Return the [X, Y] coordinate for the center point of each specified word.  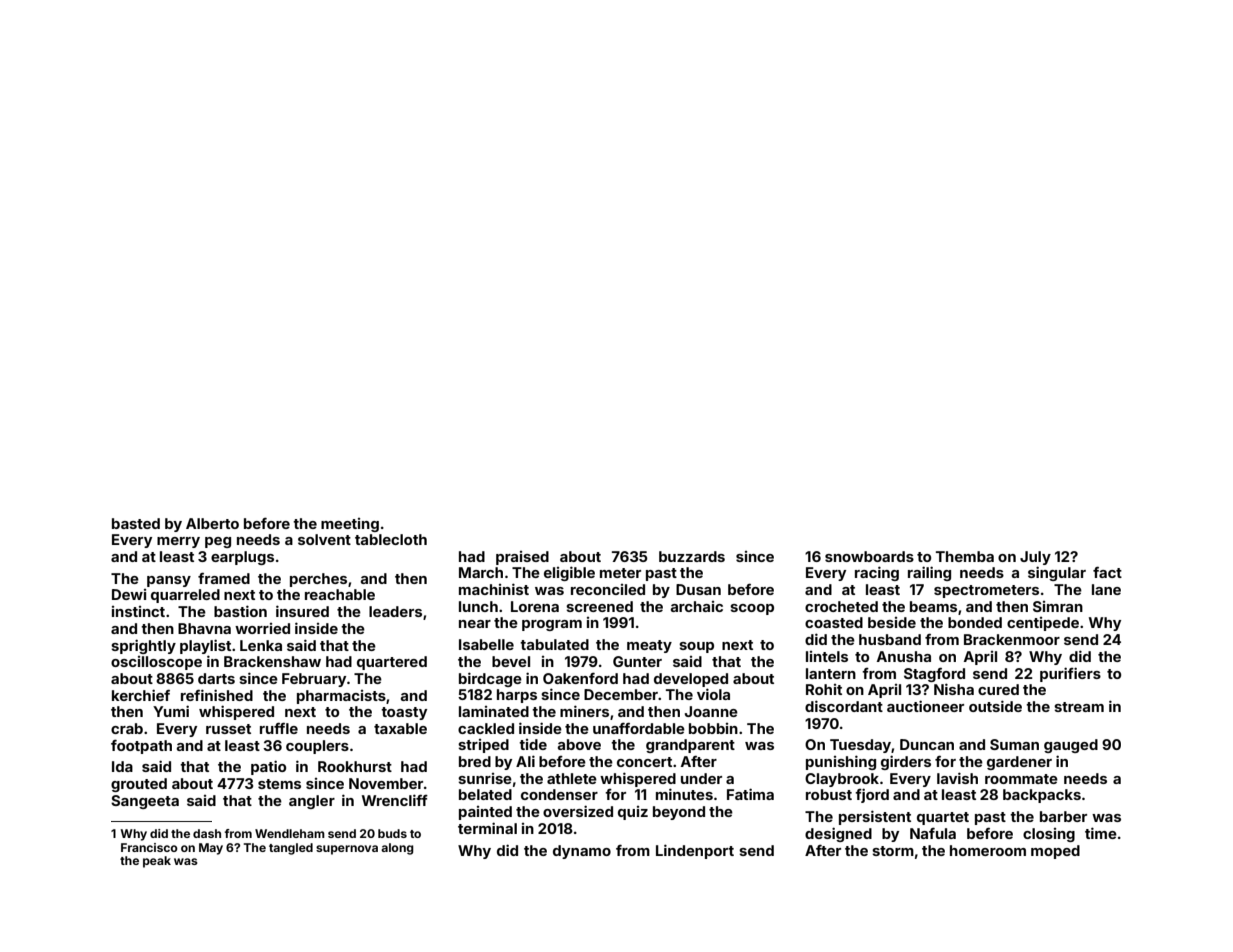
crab [127, 728]
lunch [478, 606]
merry [178, 542]
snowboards [869, 556]
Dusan [698, 589]
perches [318, 580]
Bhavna [204, 628]
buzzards [692, 556]
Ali [525, 761]
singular [1057, 573]
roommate [1021, 779]
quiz [633, 813]
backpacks [1042, 796]
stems [279, 784]
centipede [1043, 624]
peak [157, 862]
